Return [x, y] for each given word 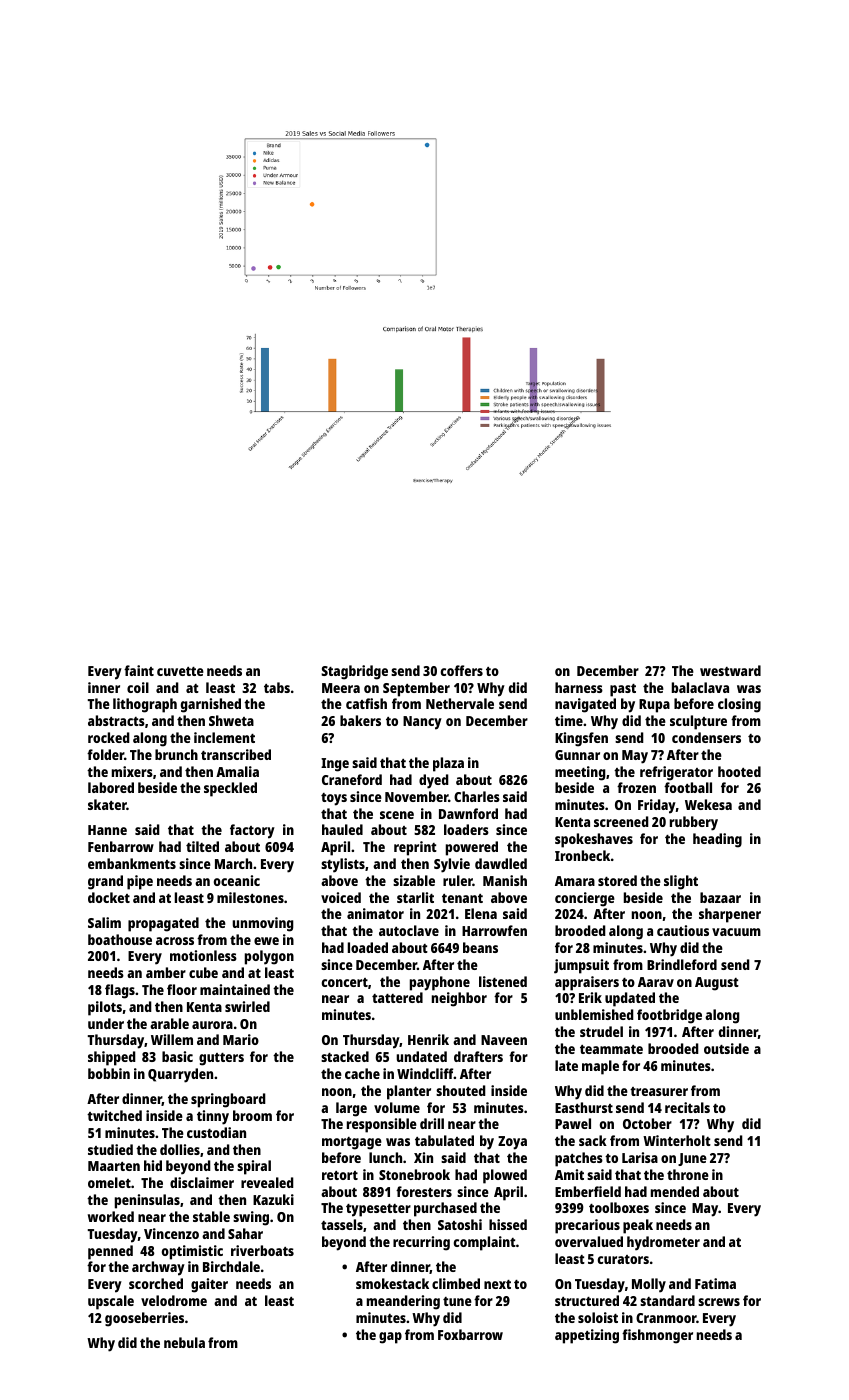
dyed [434, 781]
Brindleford [682, 964]
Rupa [654, 706]
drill [432, 1123]
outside [726, 1048]
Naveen [504, 1040]
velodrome [174, 1300]
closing [739, 705]
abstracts [116, 720]
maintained [235, 989]
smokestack [392, 1283]
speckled [230, 789]
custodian [216, 1132]
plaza [448, 764]
